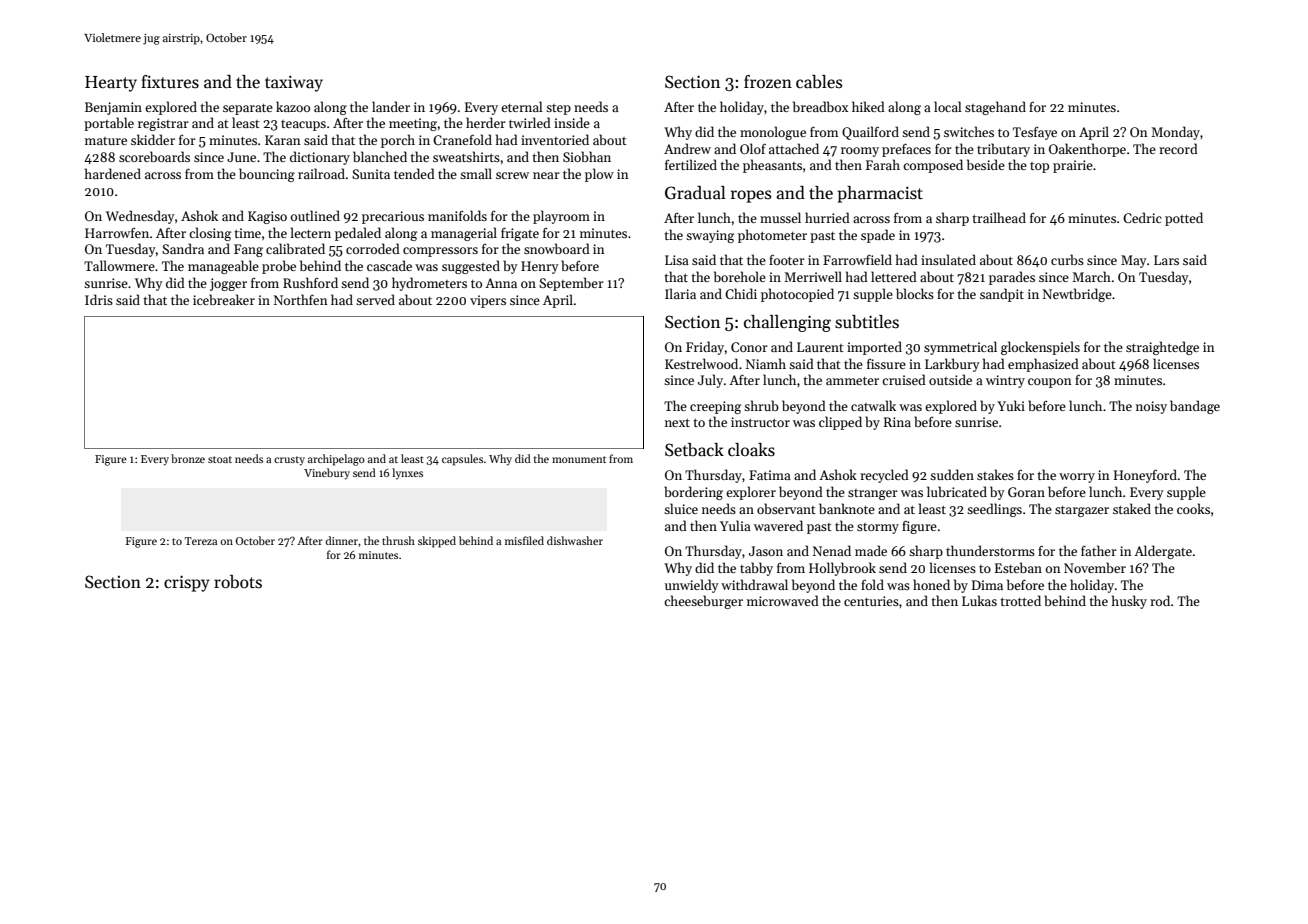 The width and height of the document is (1308, 924). Describe the element at coordinates (238, 582) in the document. I see `robots` at that location.
